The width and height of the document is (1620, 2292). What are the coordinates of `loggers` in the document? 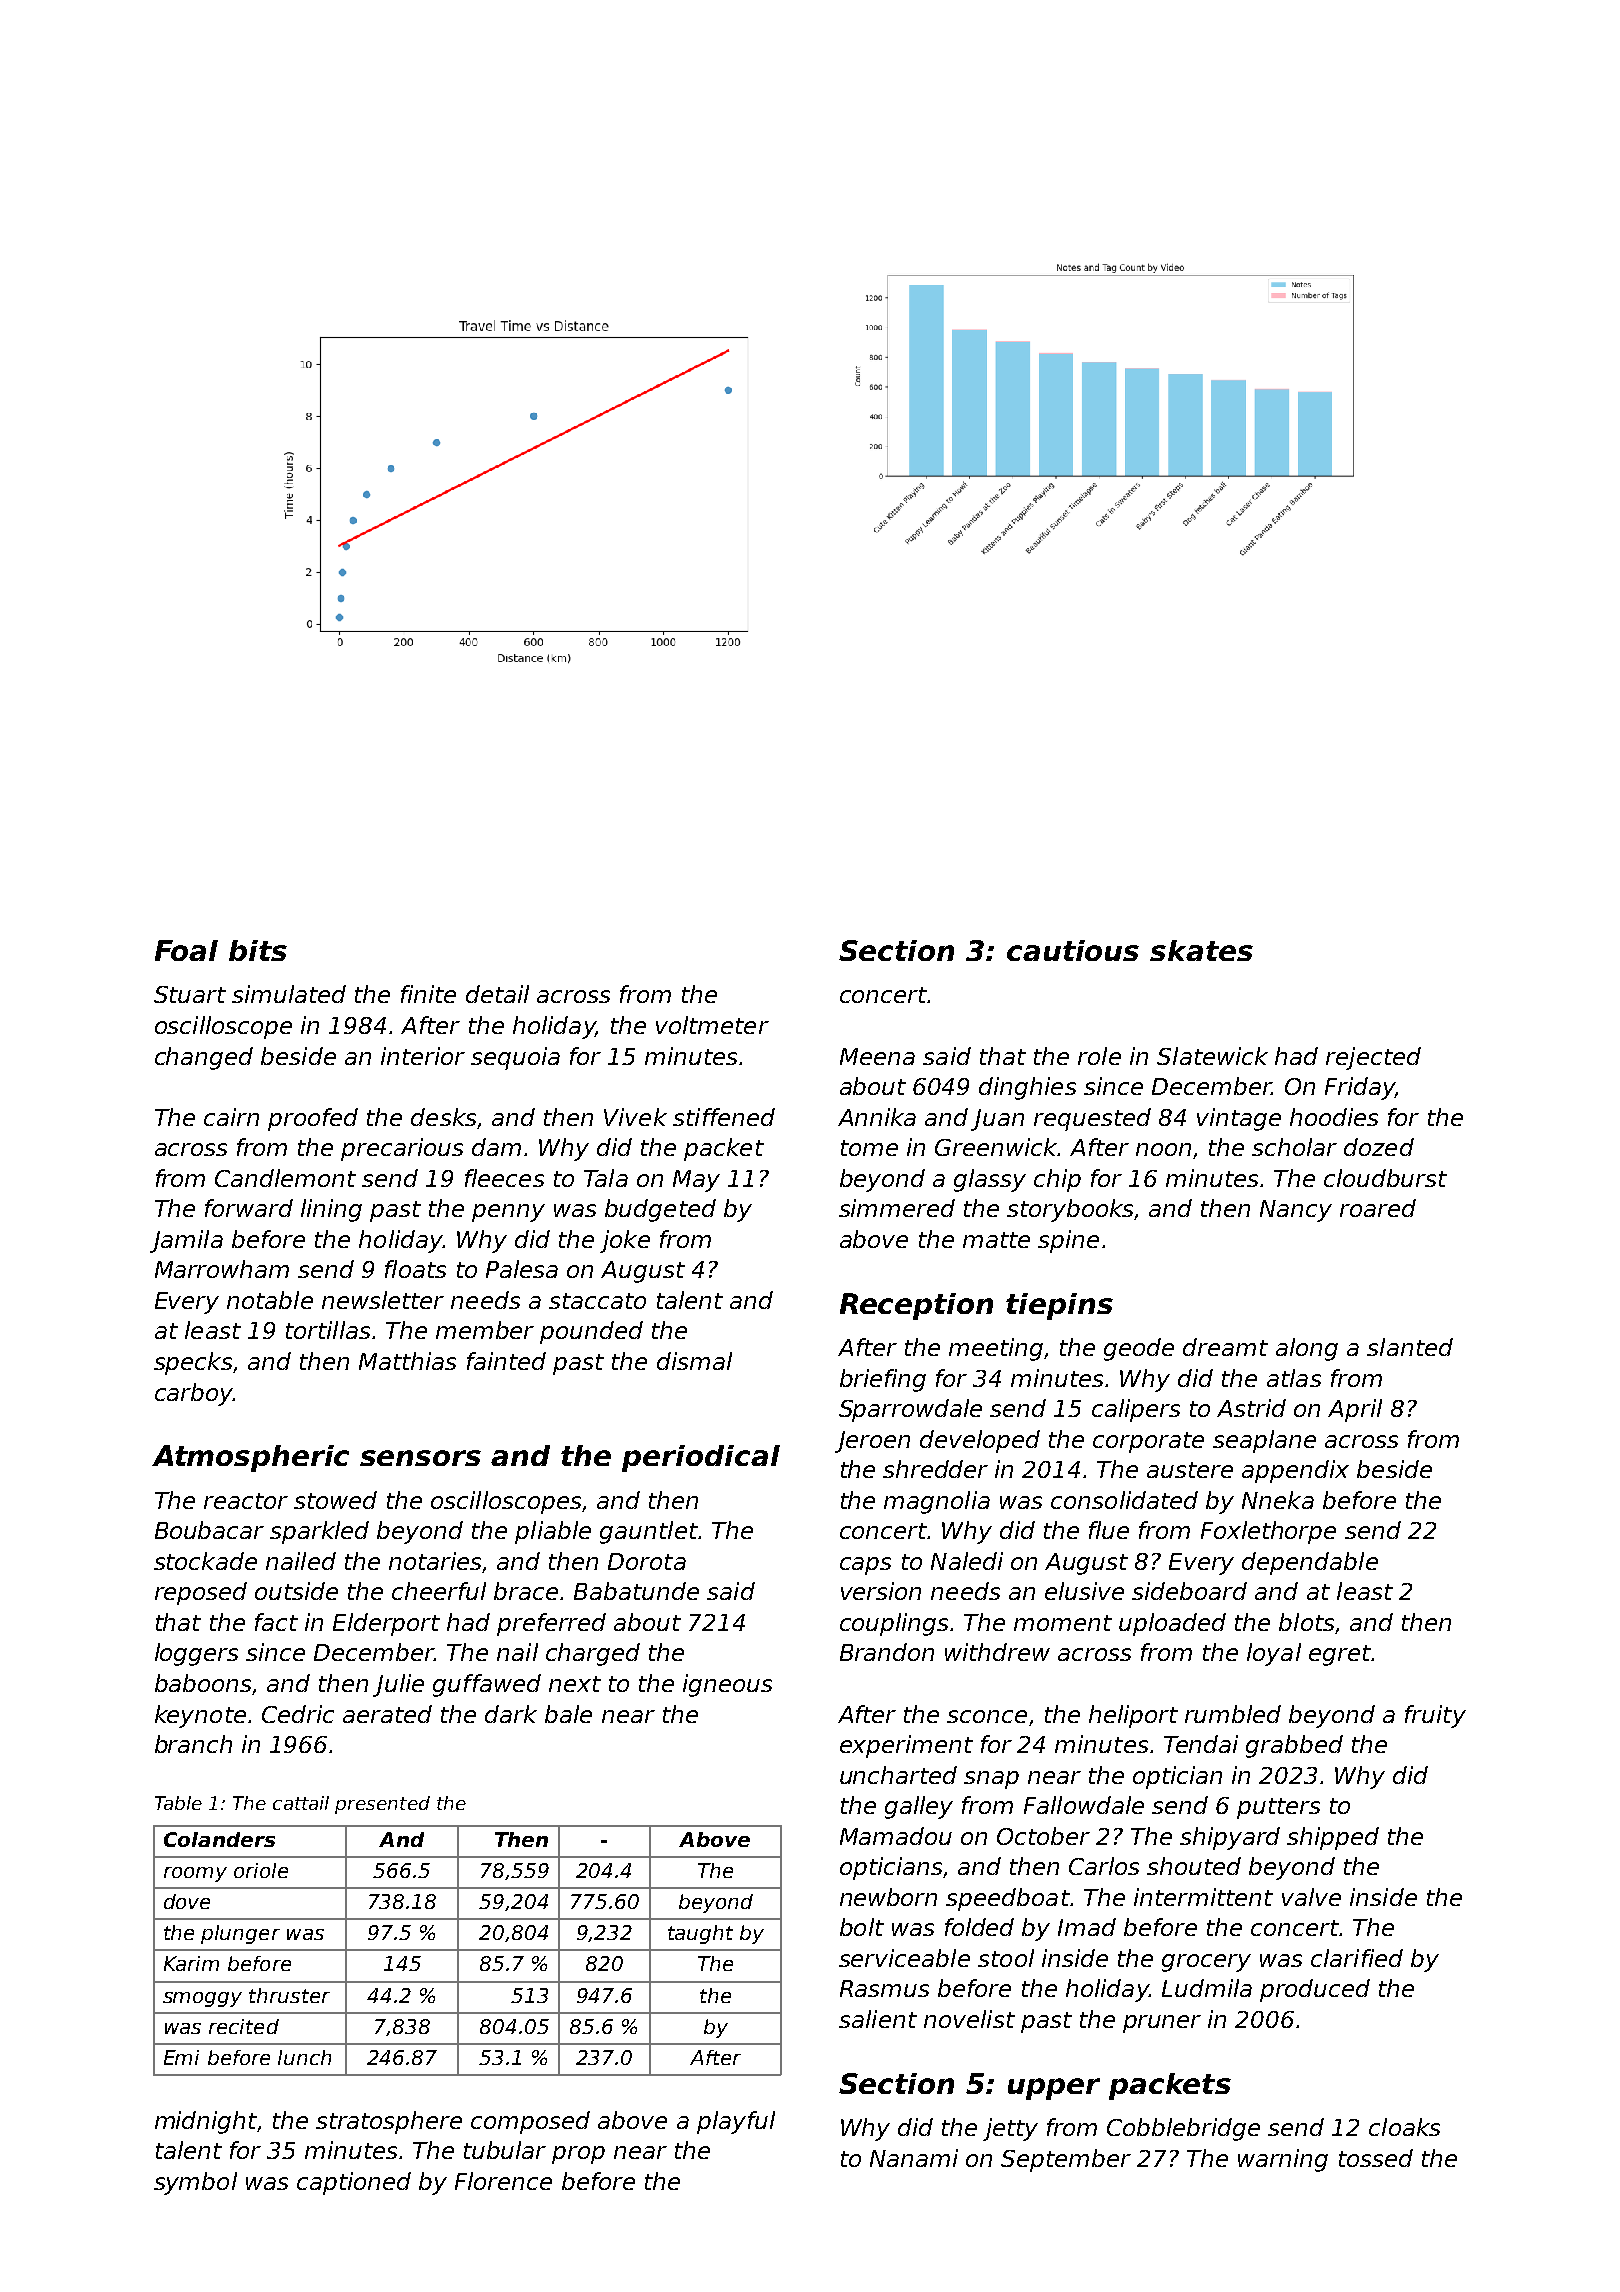 It's located at (196, 1654).
